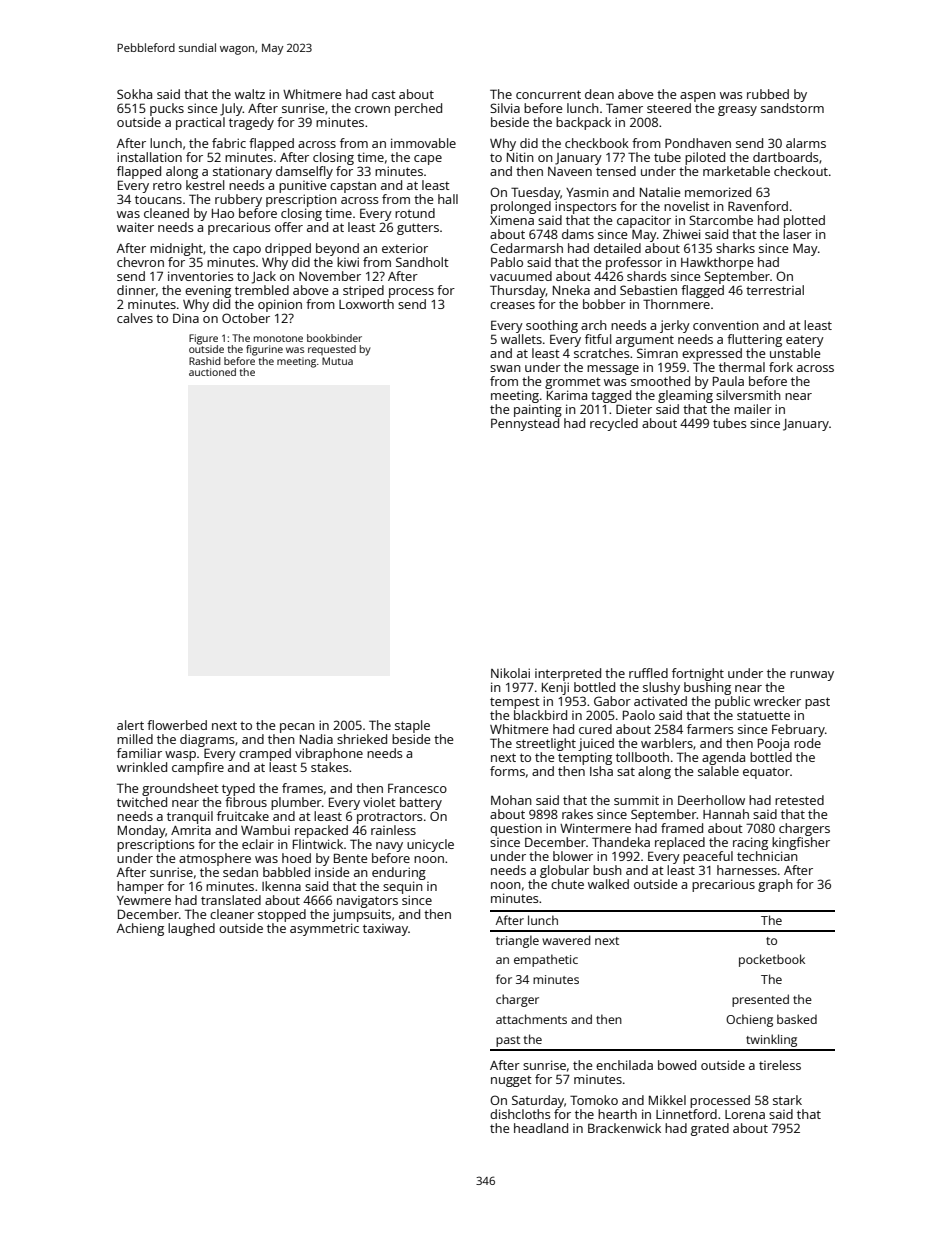 The width and height of the screenshot is (952, 1233). What do you see at coordinates (758, 206) in the screenshot?
I see `Ravenford` at bounding box center [758, 206].
